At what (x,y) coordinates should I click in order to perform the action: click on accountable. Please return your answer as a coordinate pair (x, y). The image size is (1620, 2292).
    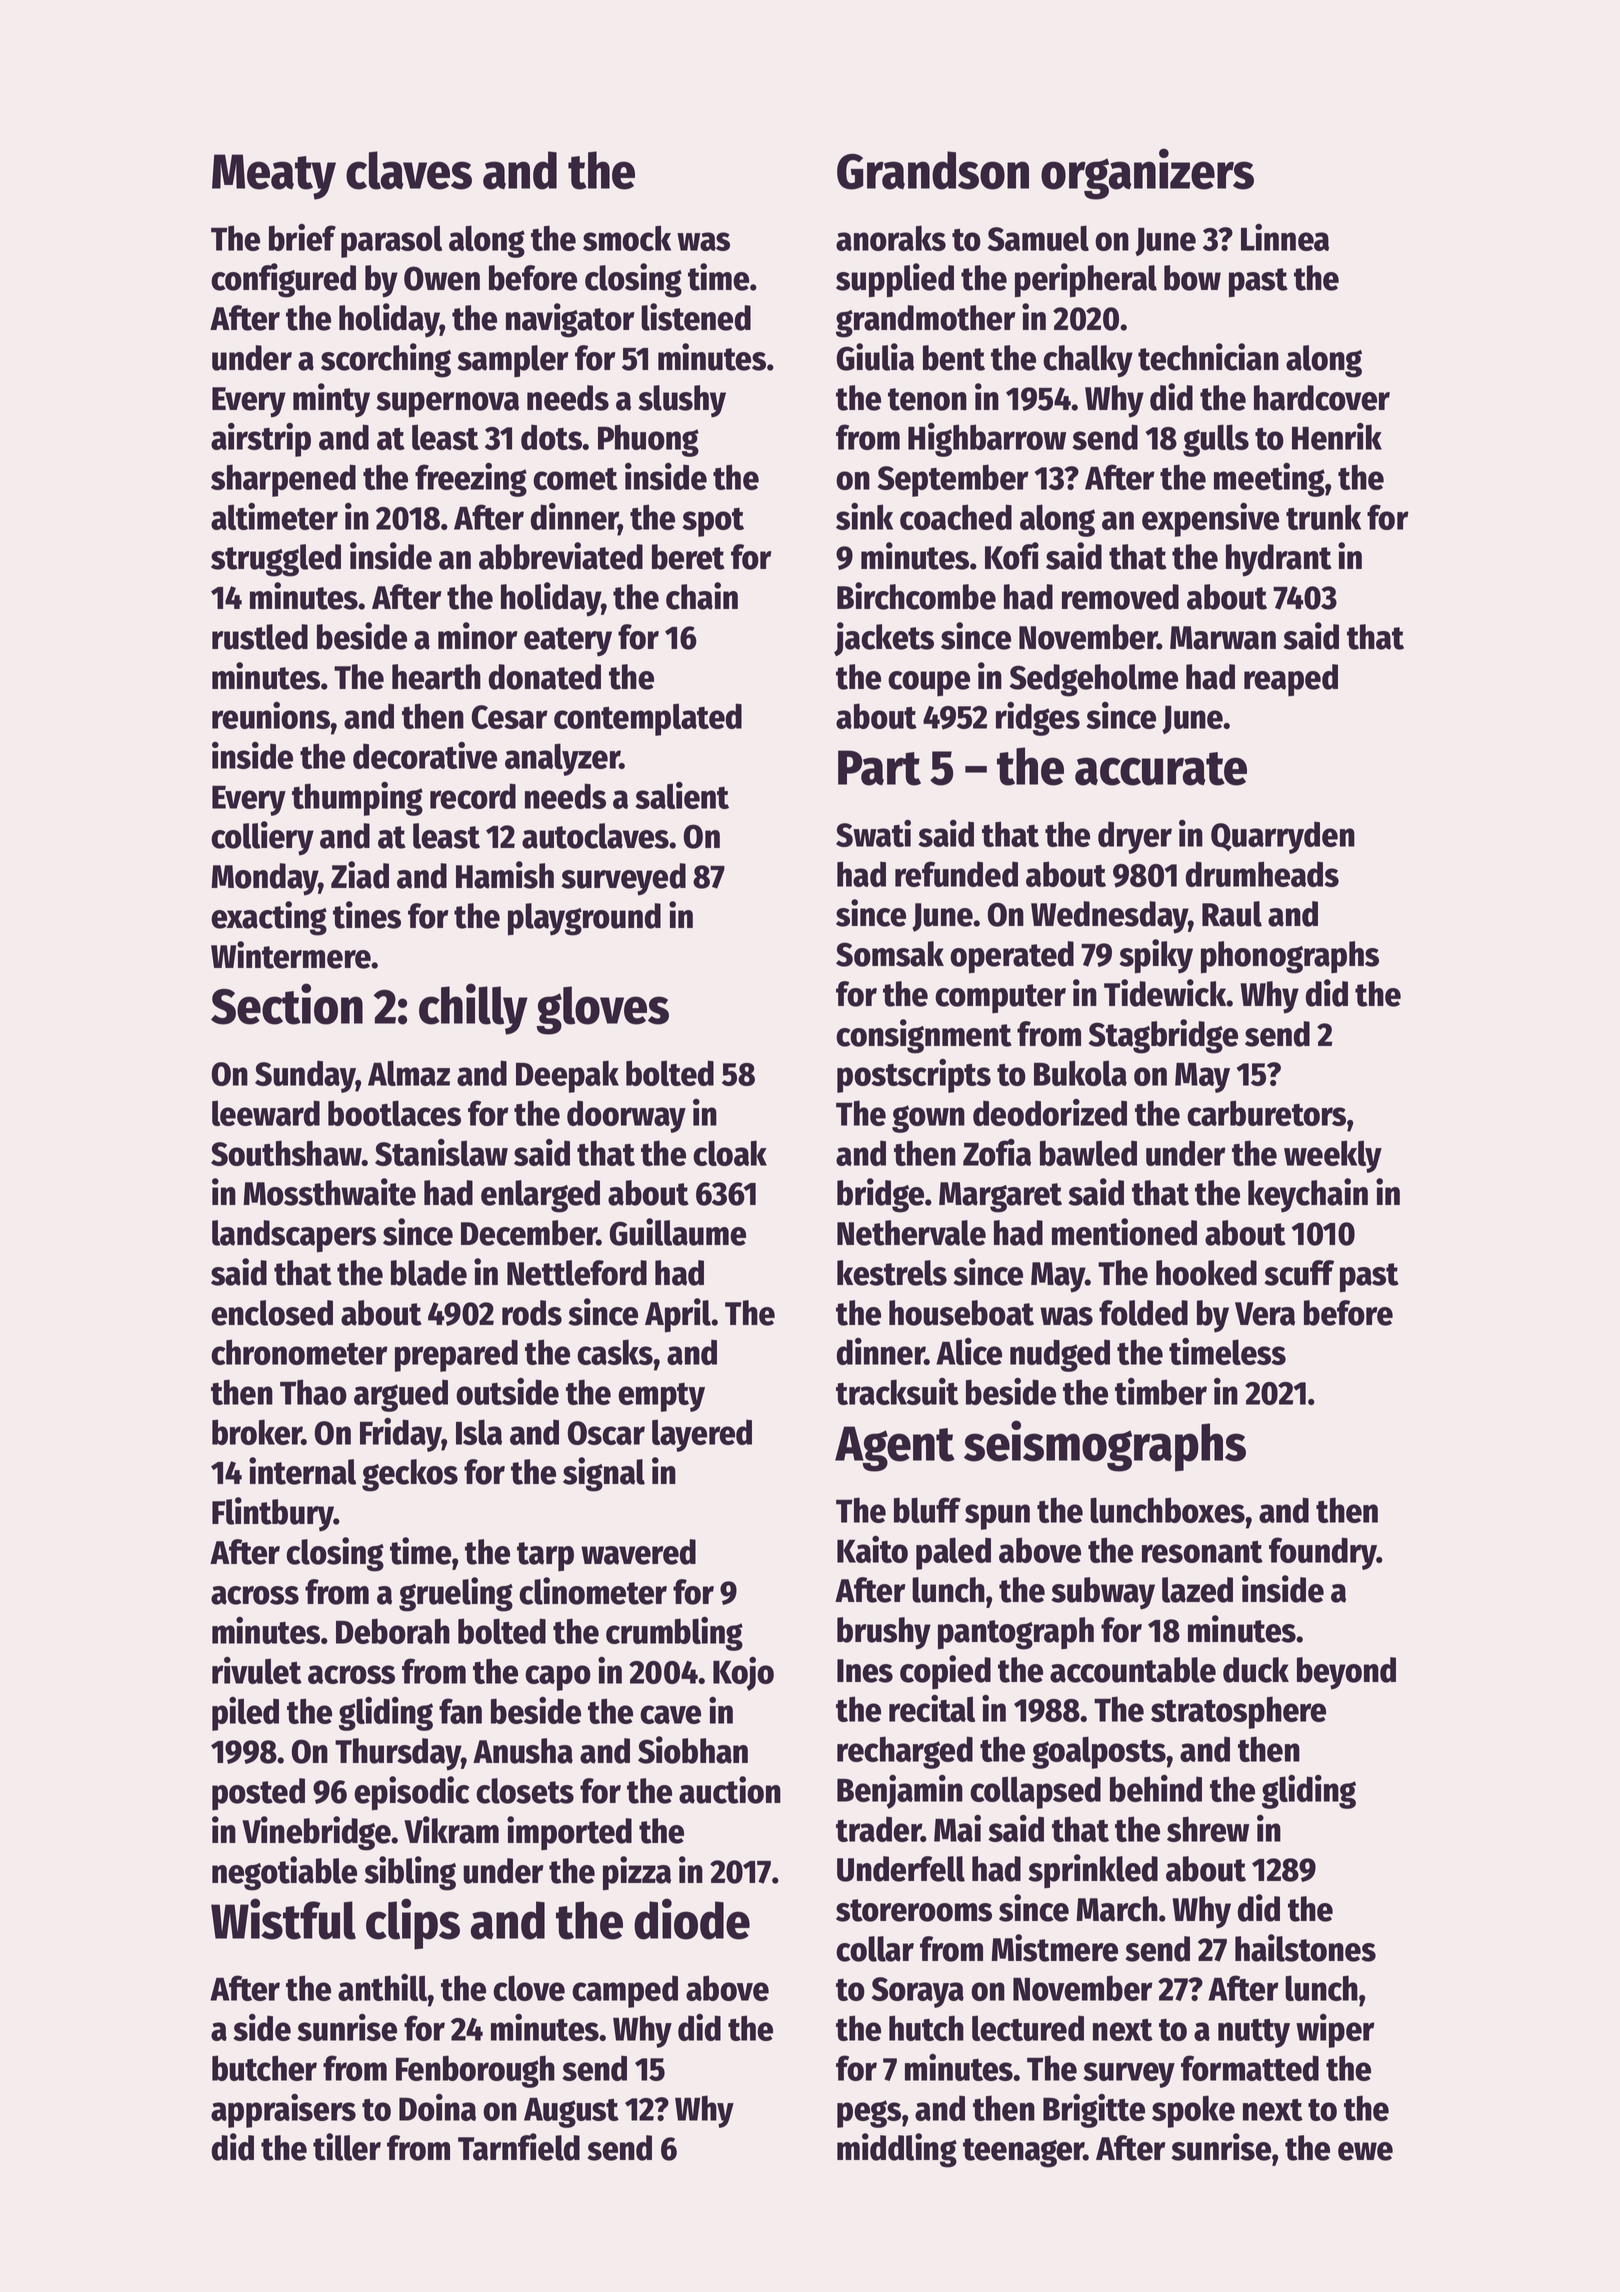
    Looking at the image, I should click on (1133, 1670).
